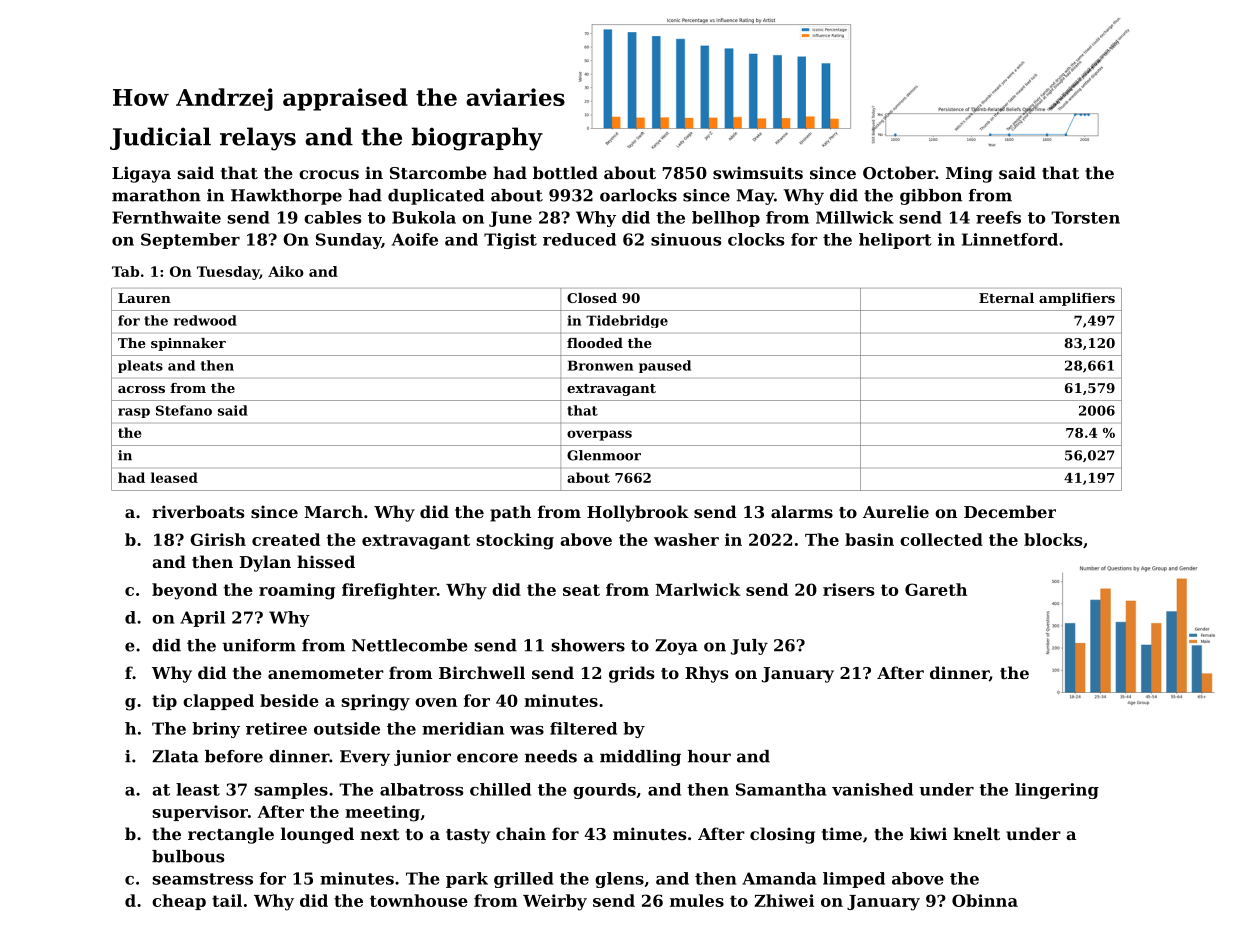 This page has width=1233, height=952. What do you see at coordinates (202, 879) in the page?
I see `seamstress` at bounding box center [202, 879].
